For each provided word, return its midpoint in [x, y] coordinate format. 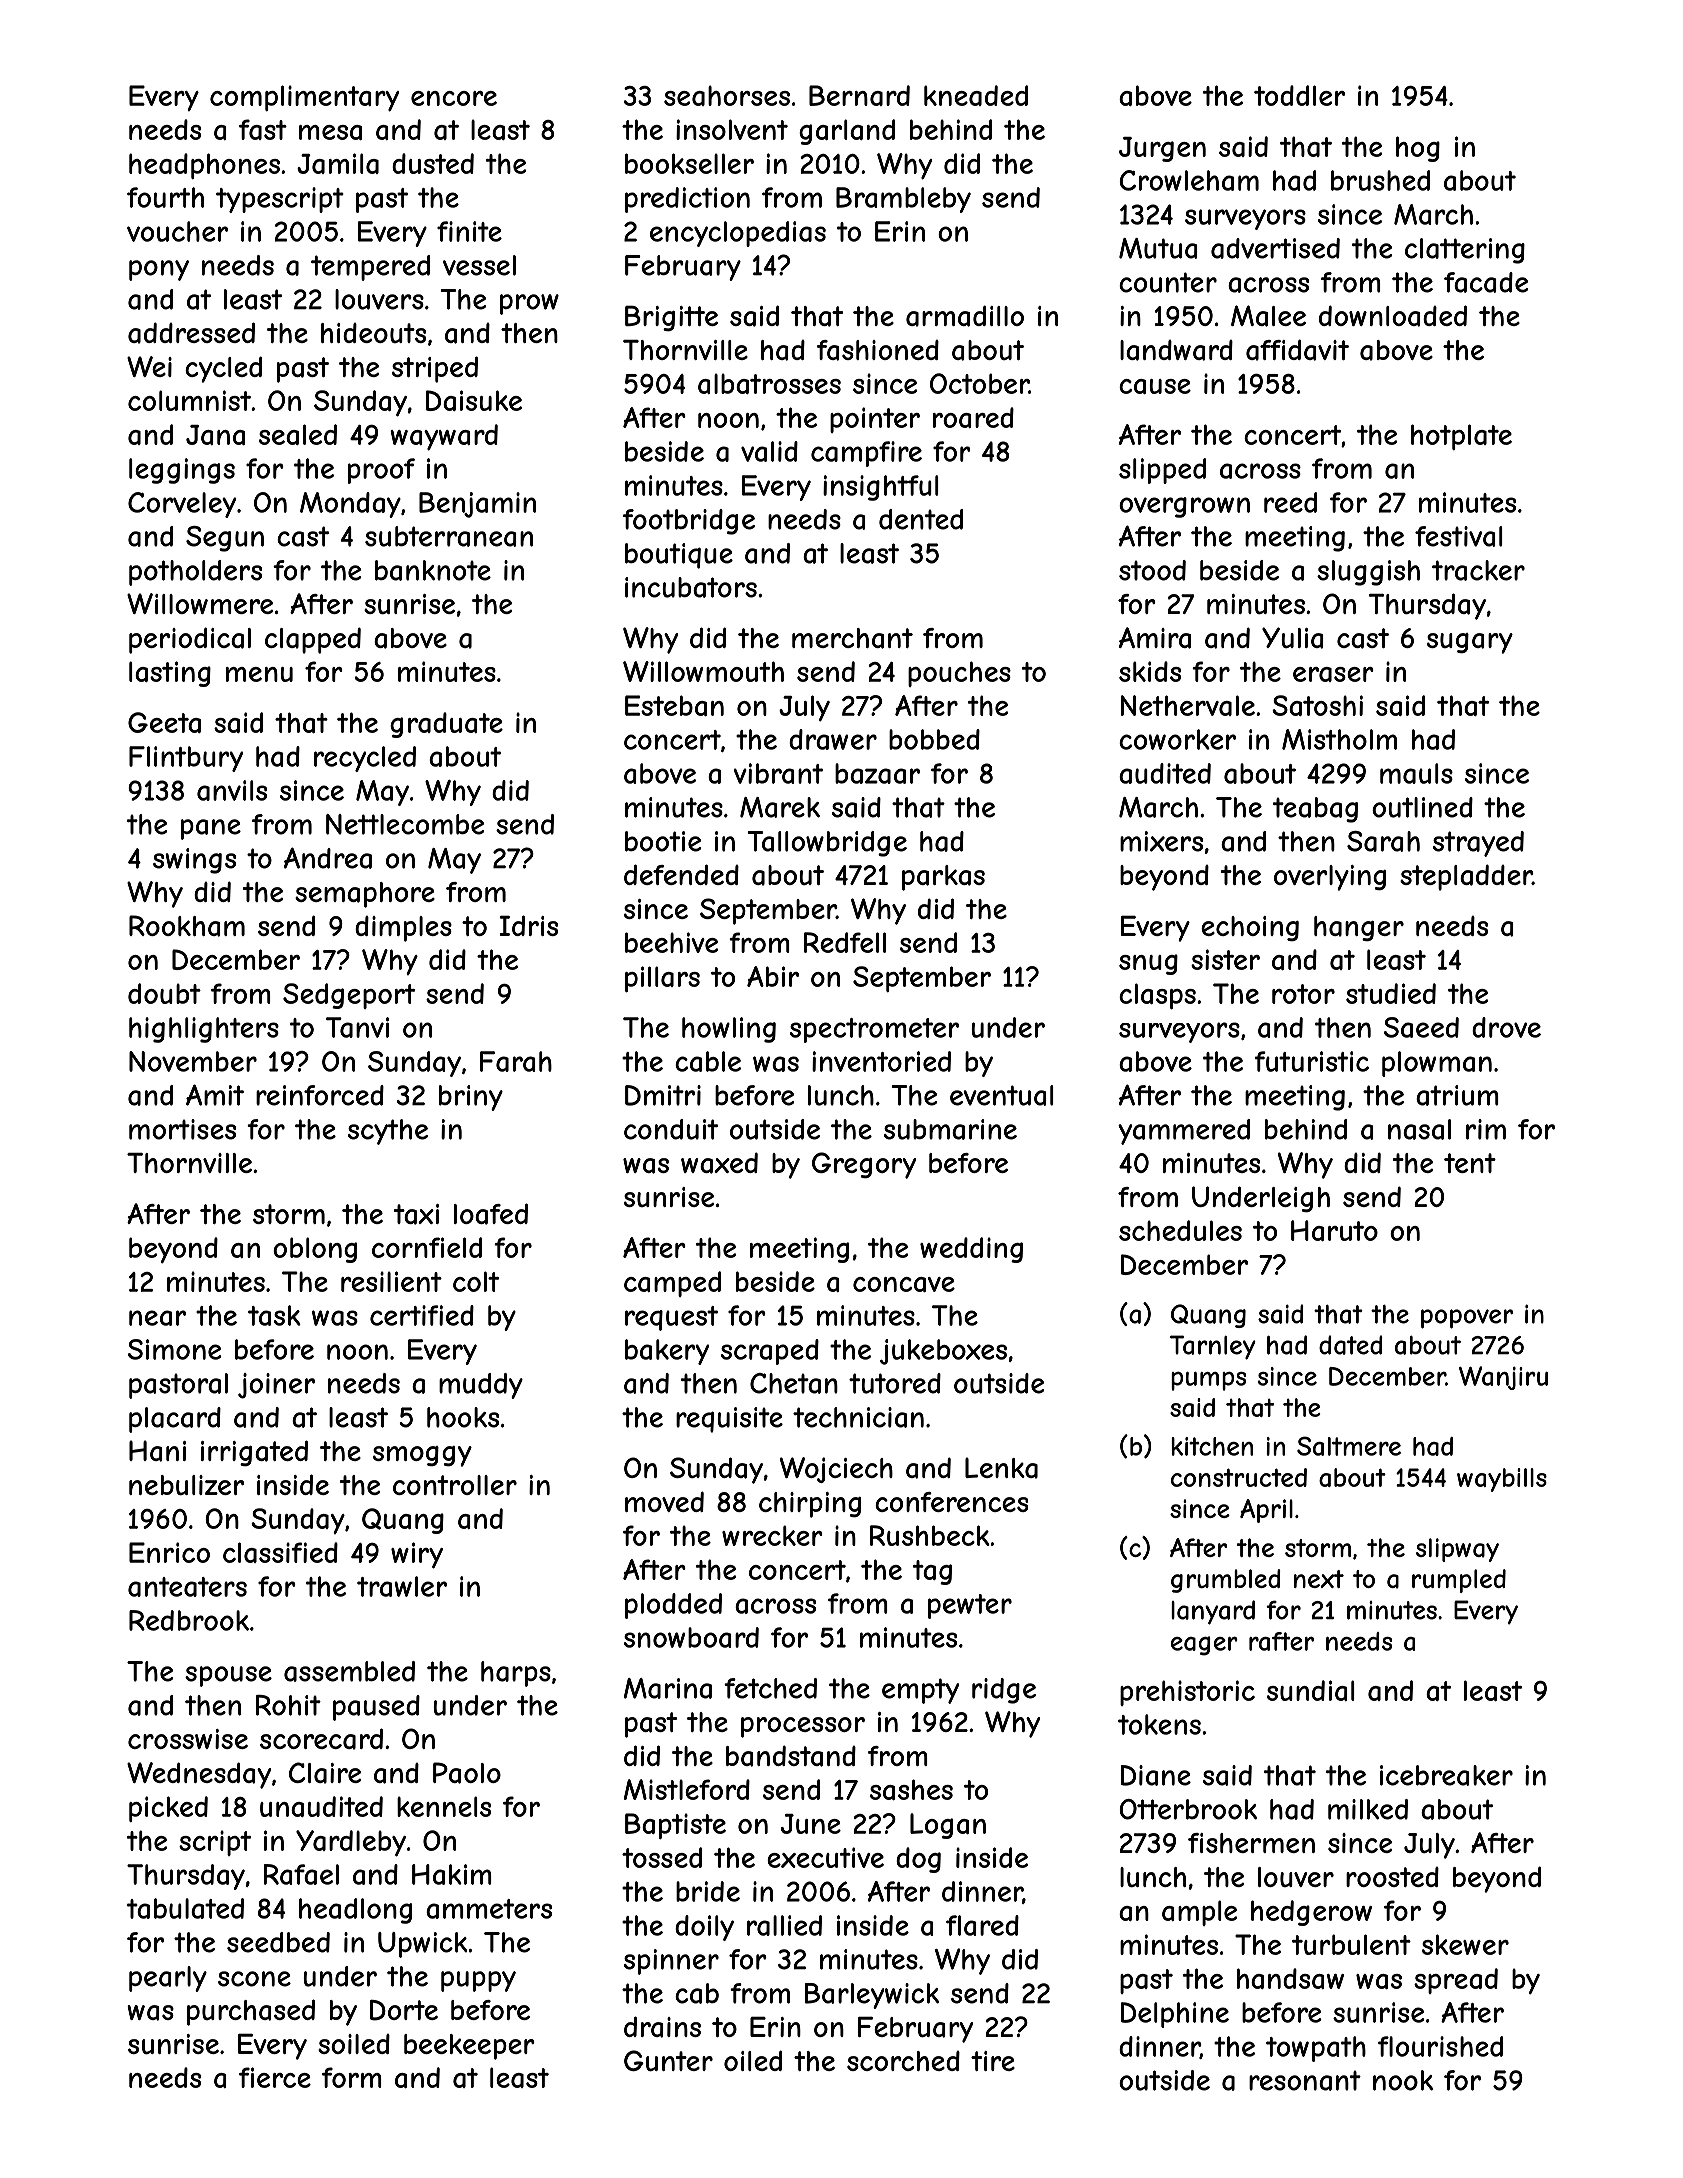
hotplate [1461, 437]
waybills [1502, 1480]
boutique [679, 556]
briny [471, 1098]
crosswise [188, 1739]
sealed [298, 434]
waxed [719, 1163]
